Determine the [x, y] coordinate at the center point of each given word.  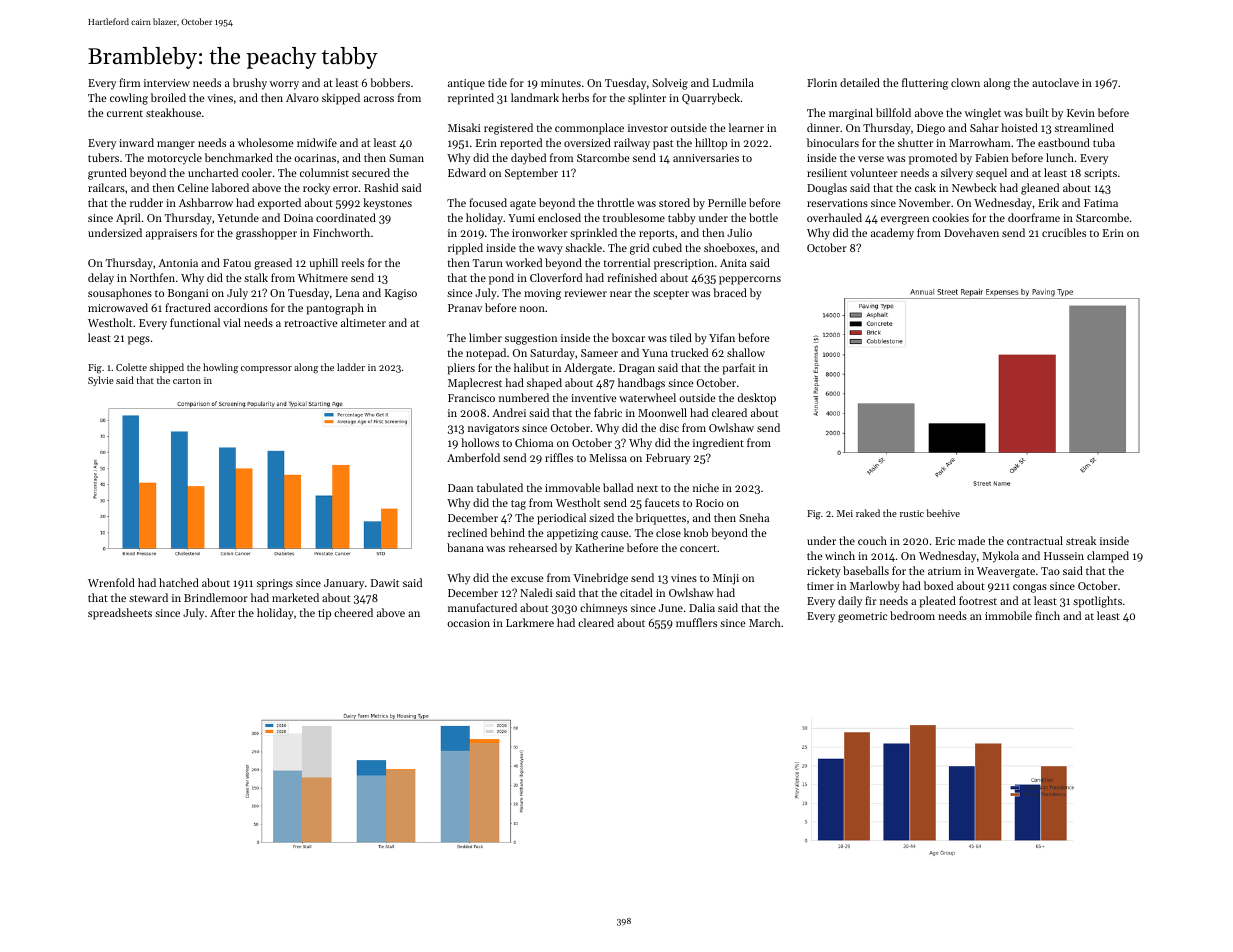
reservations [837, 203]
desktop [757, 399]
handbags [641, 384]
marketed [295, 597]
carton [187, 381]
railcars [106, 187]
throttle [615, 202]
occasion [468, 623]
